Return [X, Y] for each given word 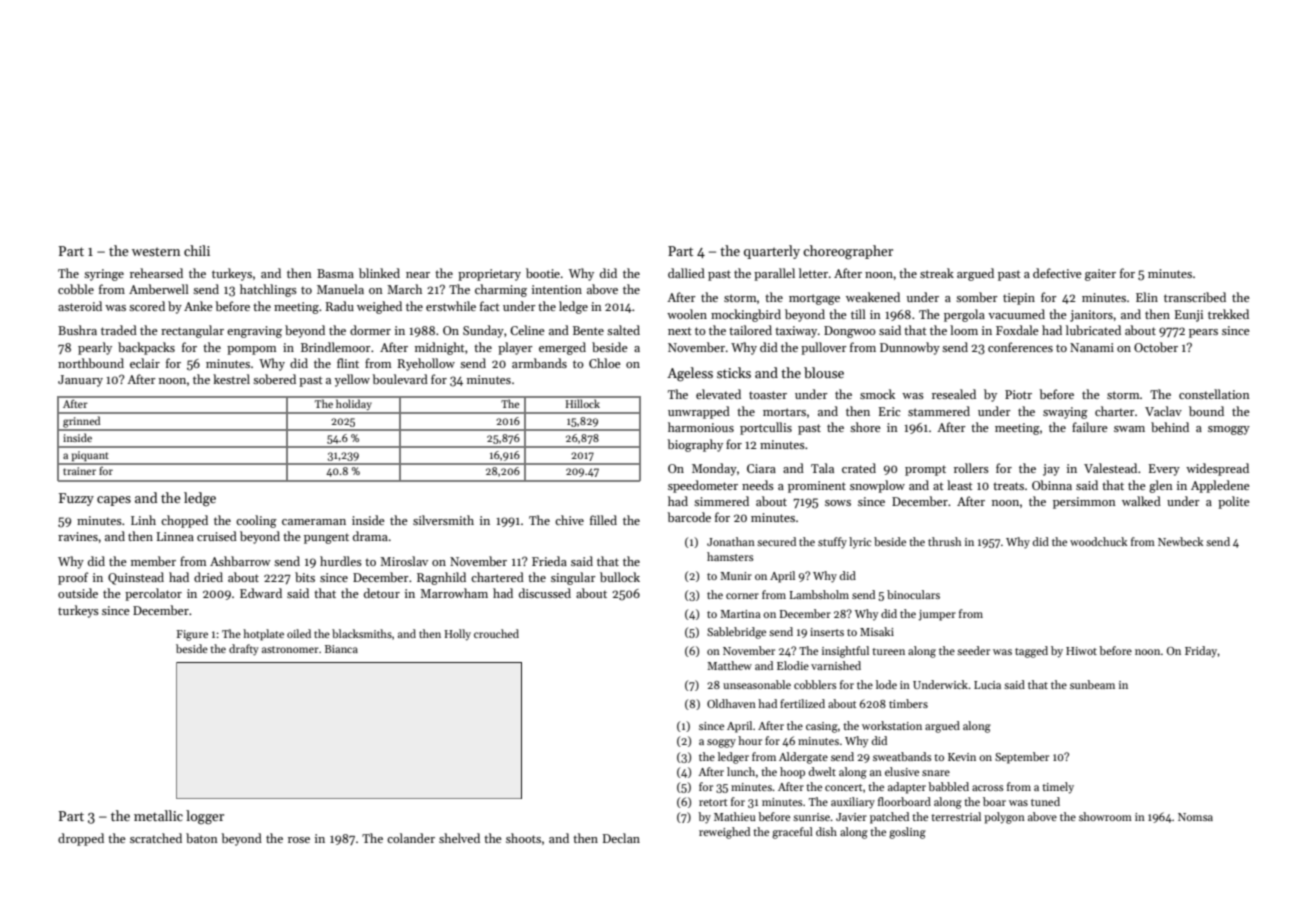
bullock [620, 577]
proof [73, 578]
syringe [104, 275]
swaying [1065, 413]
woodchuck [1098, 541]
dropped [81, 839]
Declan [621, 838]
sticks [734, 372]
